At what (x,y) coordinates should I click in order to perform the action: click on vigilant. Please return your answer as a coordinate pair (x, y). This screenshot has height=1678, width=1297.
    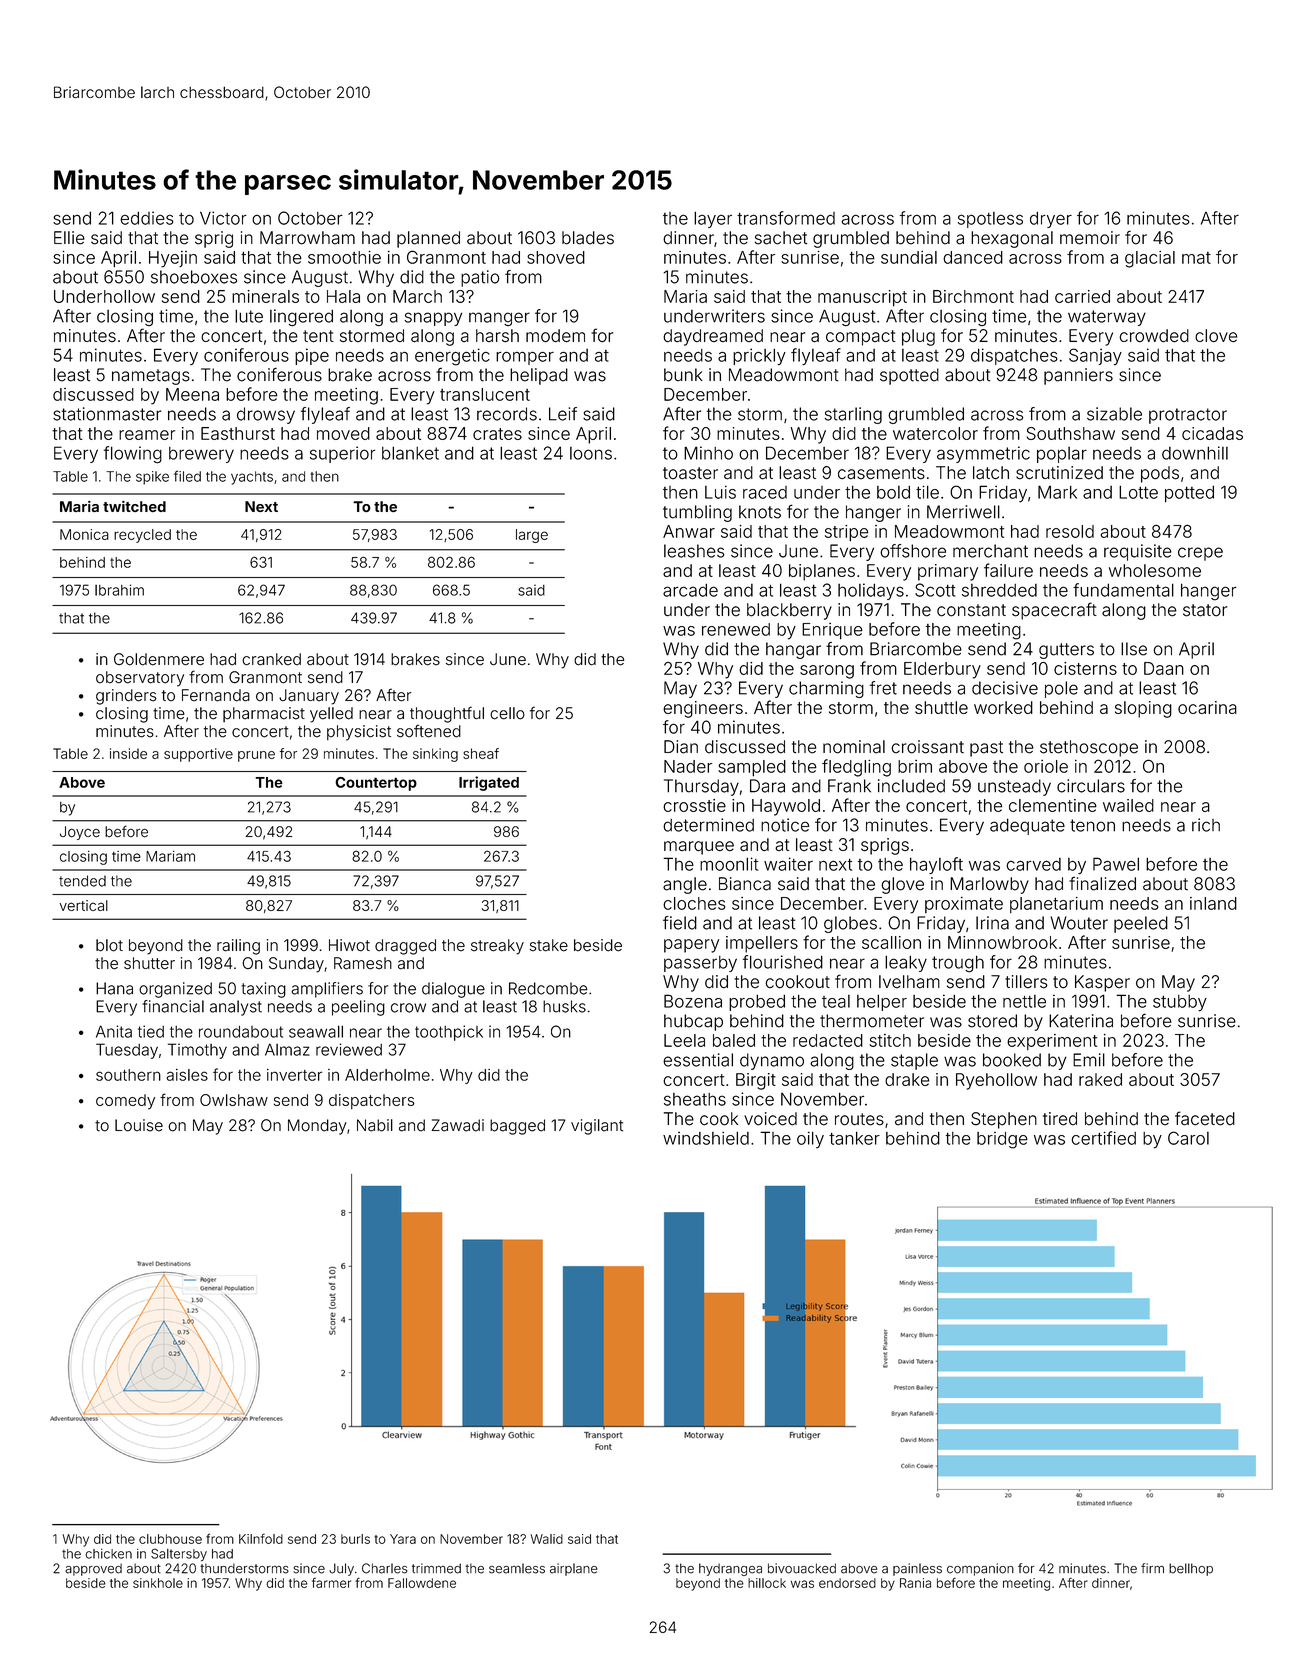
    Looking at the image, I should click on (597, 1127).
